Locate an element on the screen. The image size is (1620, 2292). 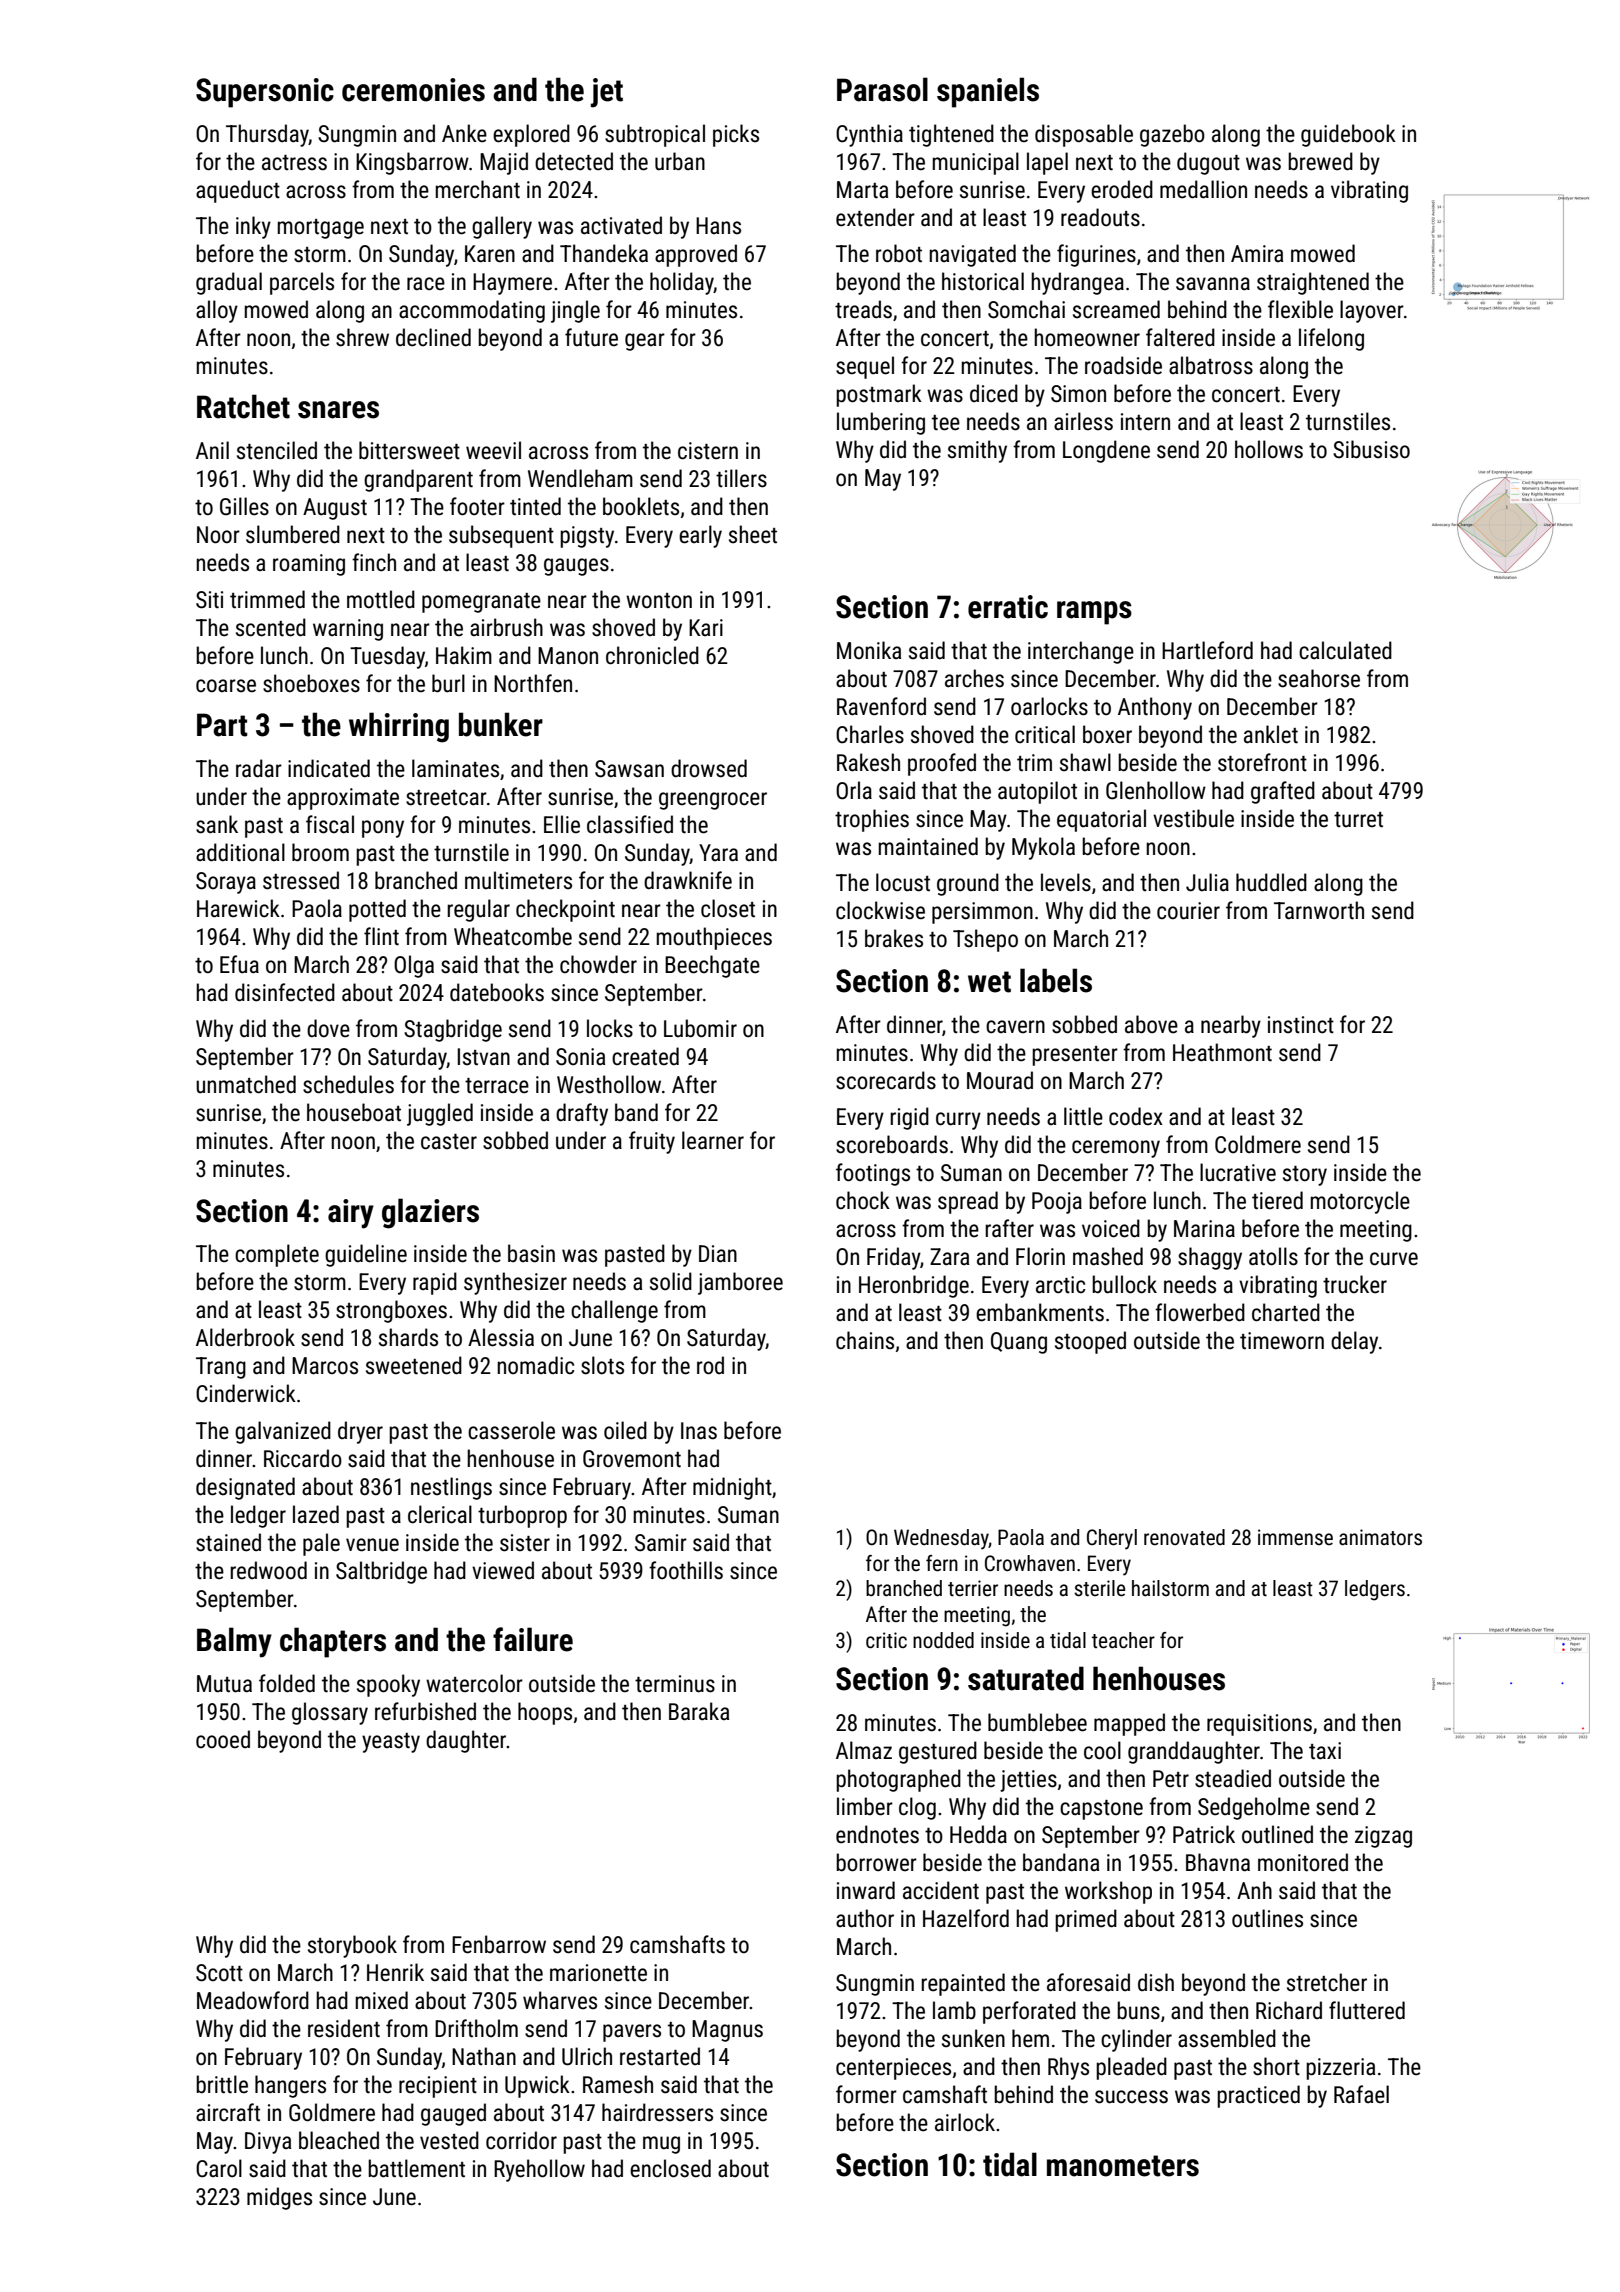
Hans is located at coordinates (718, 226).
